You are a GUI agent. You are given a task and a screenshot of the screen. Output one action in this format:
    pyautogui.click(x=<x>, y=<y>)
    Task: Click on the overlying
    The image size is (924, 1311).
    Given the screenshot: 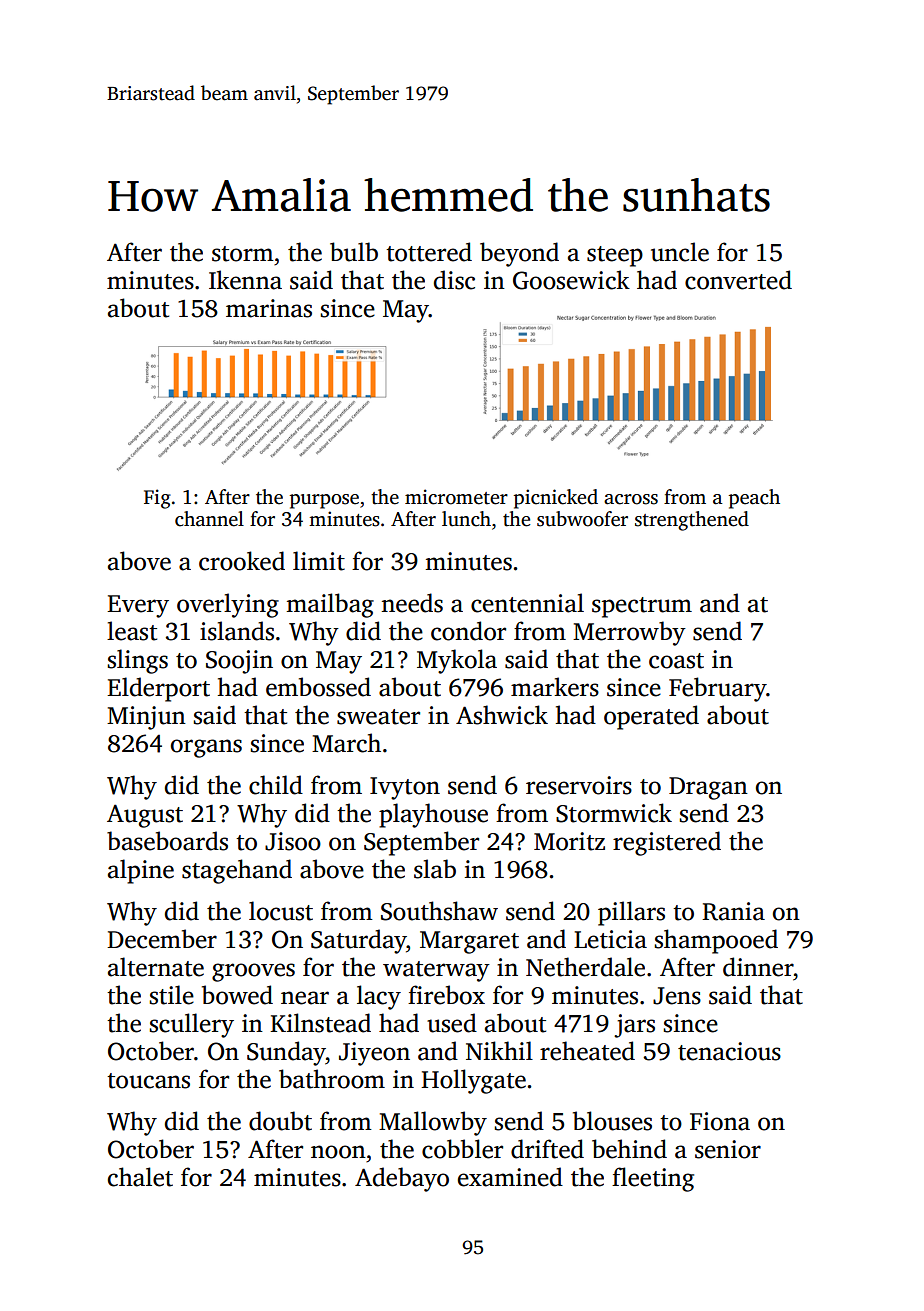 What is the action you would take?
    pyautogui.click(x=228, y=605)
